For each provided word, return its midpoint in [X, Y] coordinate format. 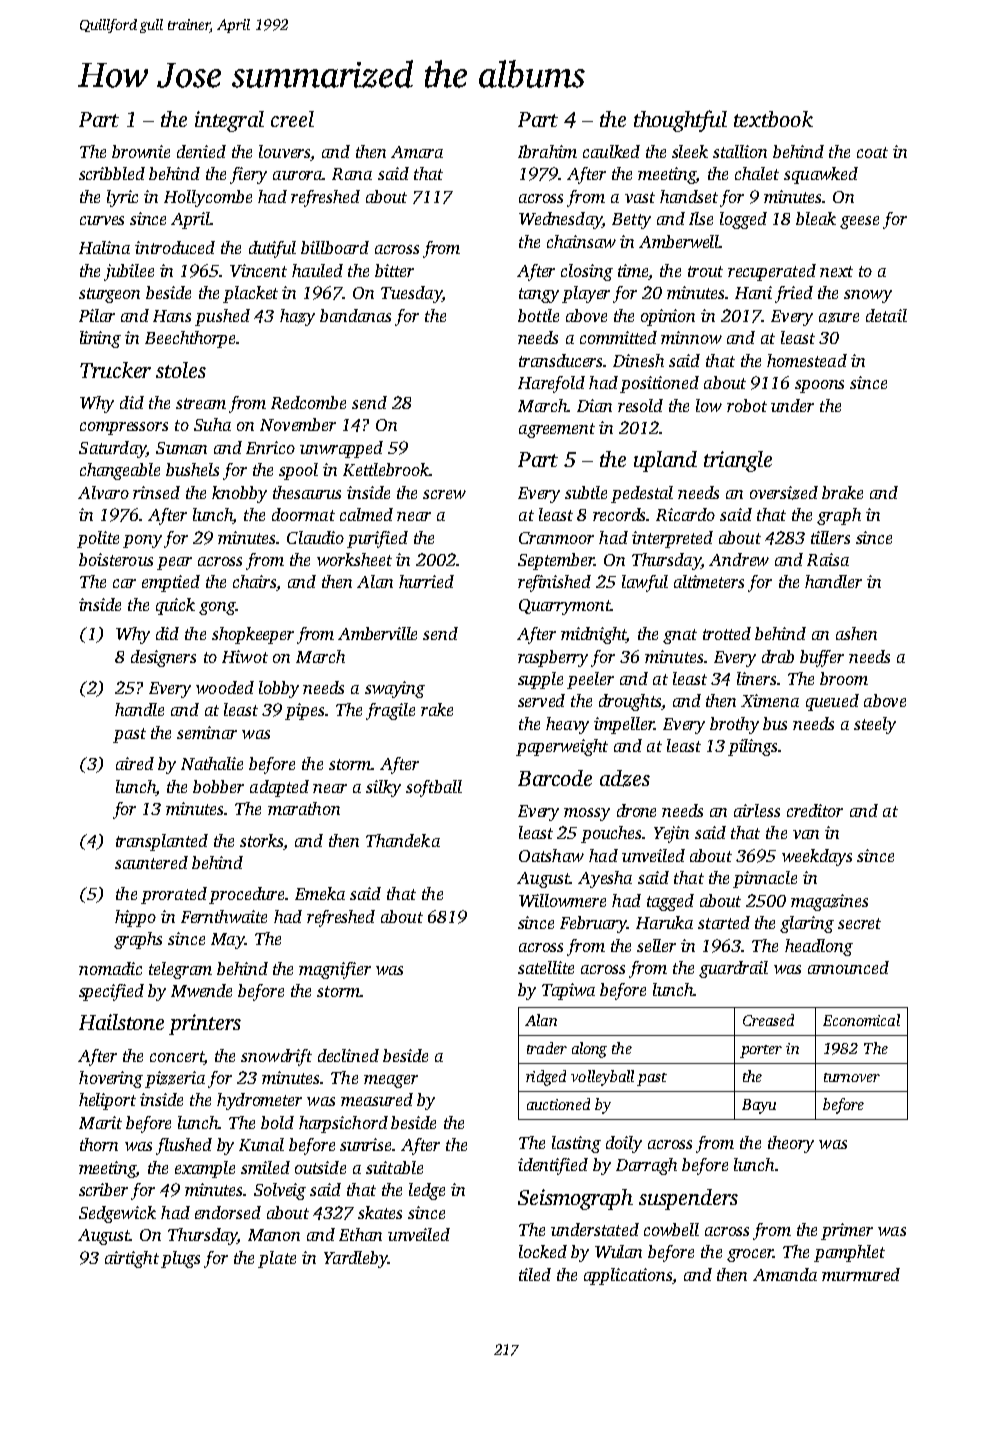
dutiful [272, 249]
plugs [180, 1259]
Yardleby [356, 1259]
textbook [773, 119]
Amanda [785, 1274]
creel [292, 119]
